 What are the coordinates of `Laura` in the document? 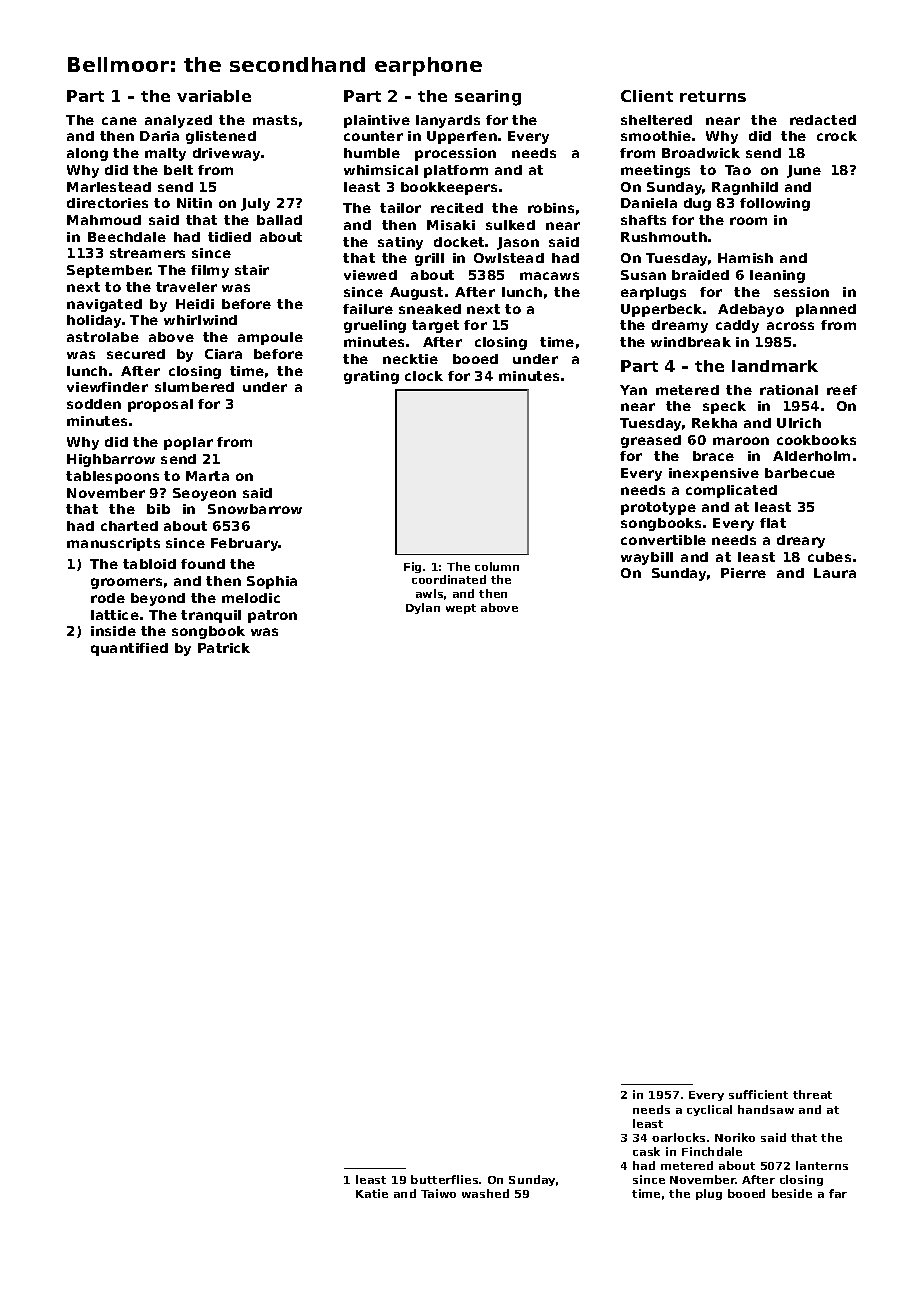 It's located at (835, 573).
